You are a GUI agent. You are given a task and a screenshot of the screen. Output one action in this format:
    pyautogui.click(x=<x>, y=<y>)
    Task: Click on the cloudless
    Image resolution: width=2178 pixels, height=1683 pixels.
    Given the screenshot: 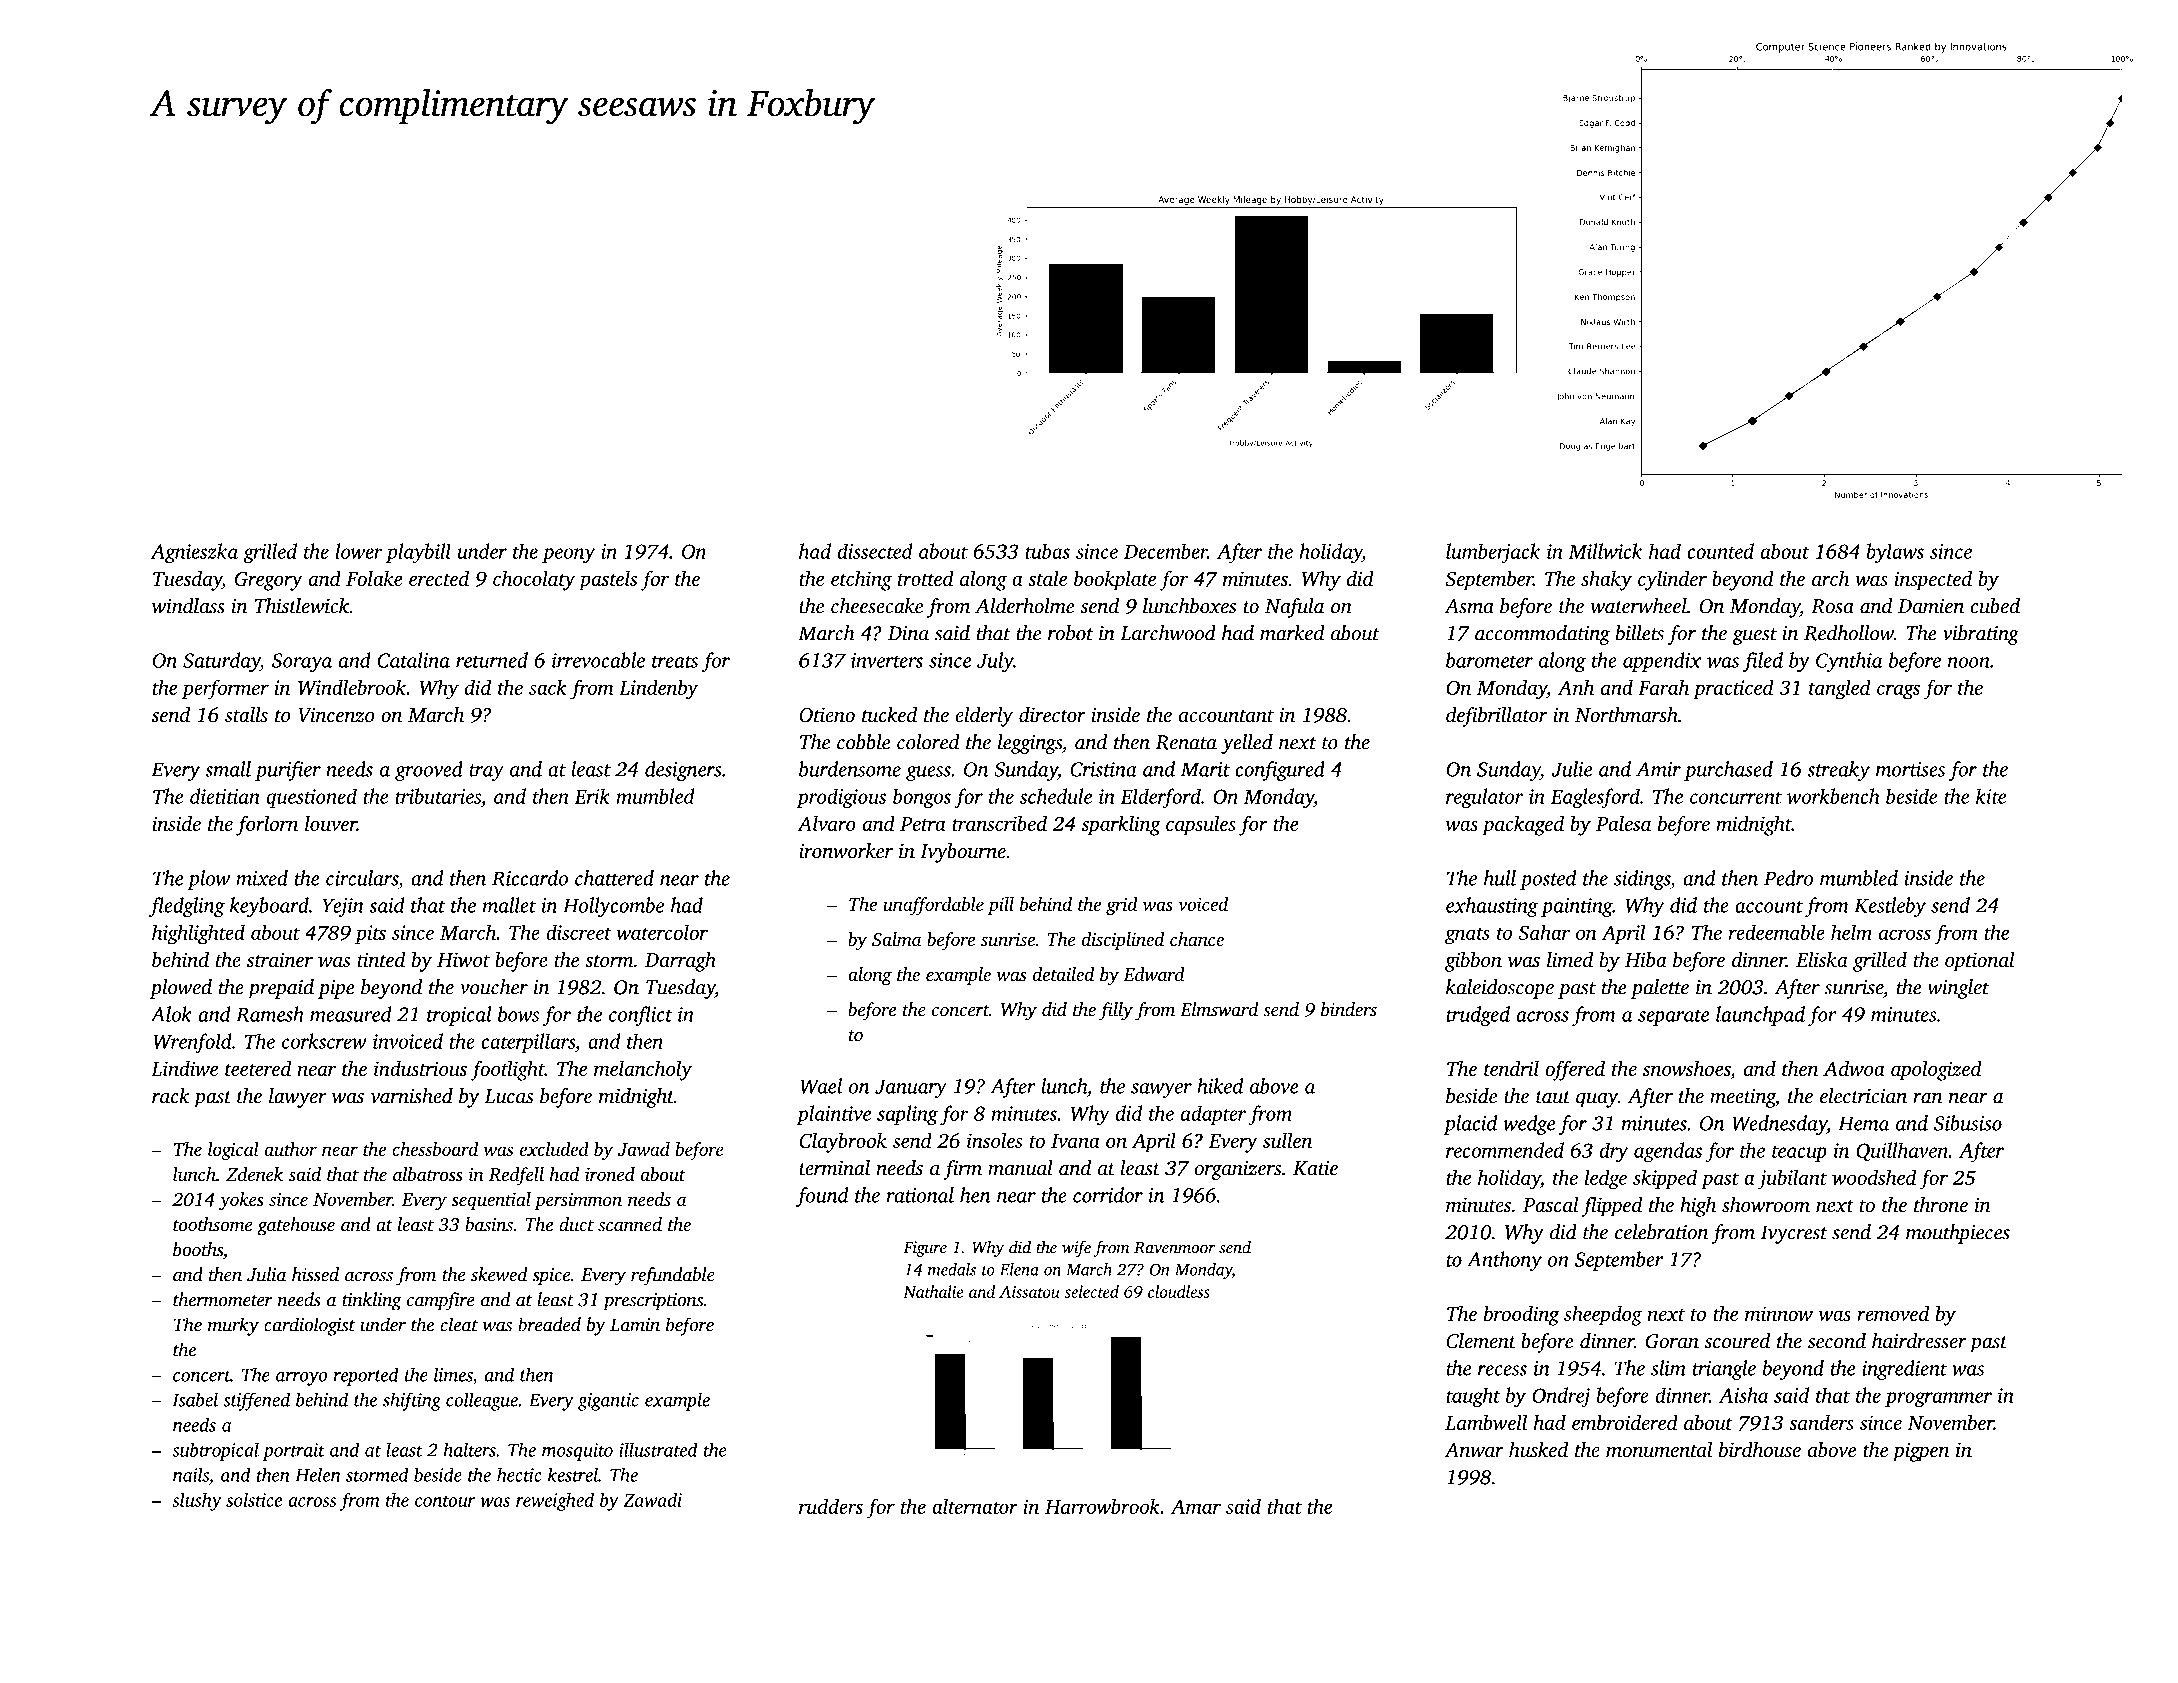 What is the action you would take?
    pyautogui.click(x=1179, y=1291)
